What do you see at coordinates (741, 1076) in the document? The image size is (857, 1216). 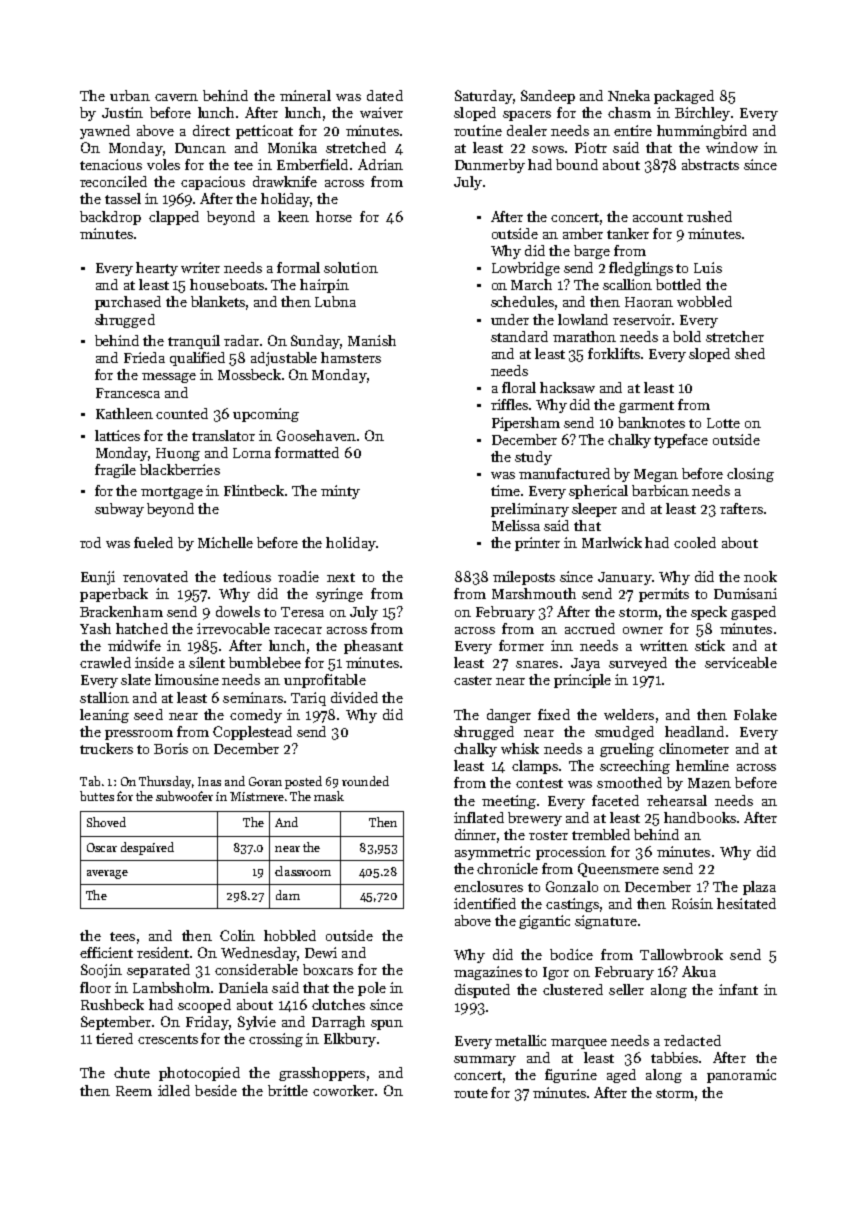 I see `panoramic` at bounding box center [741, 1076].
